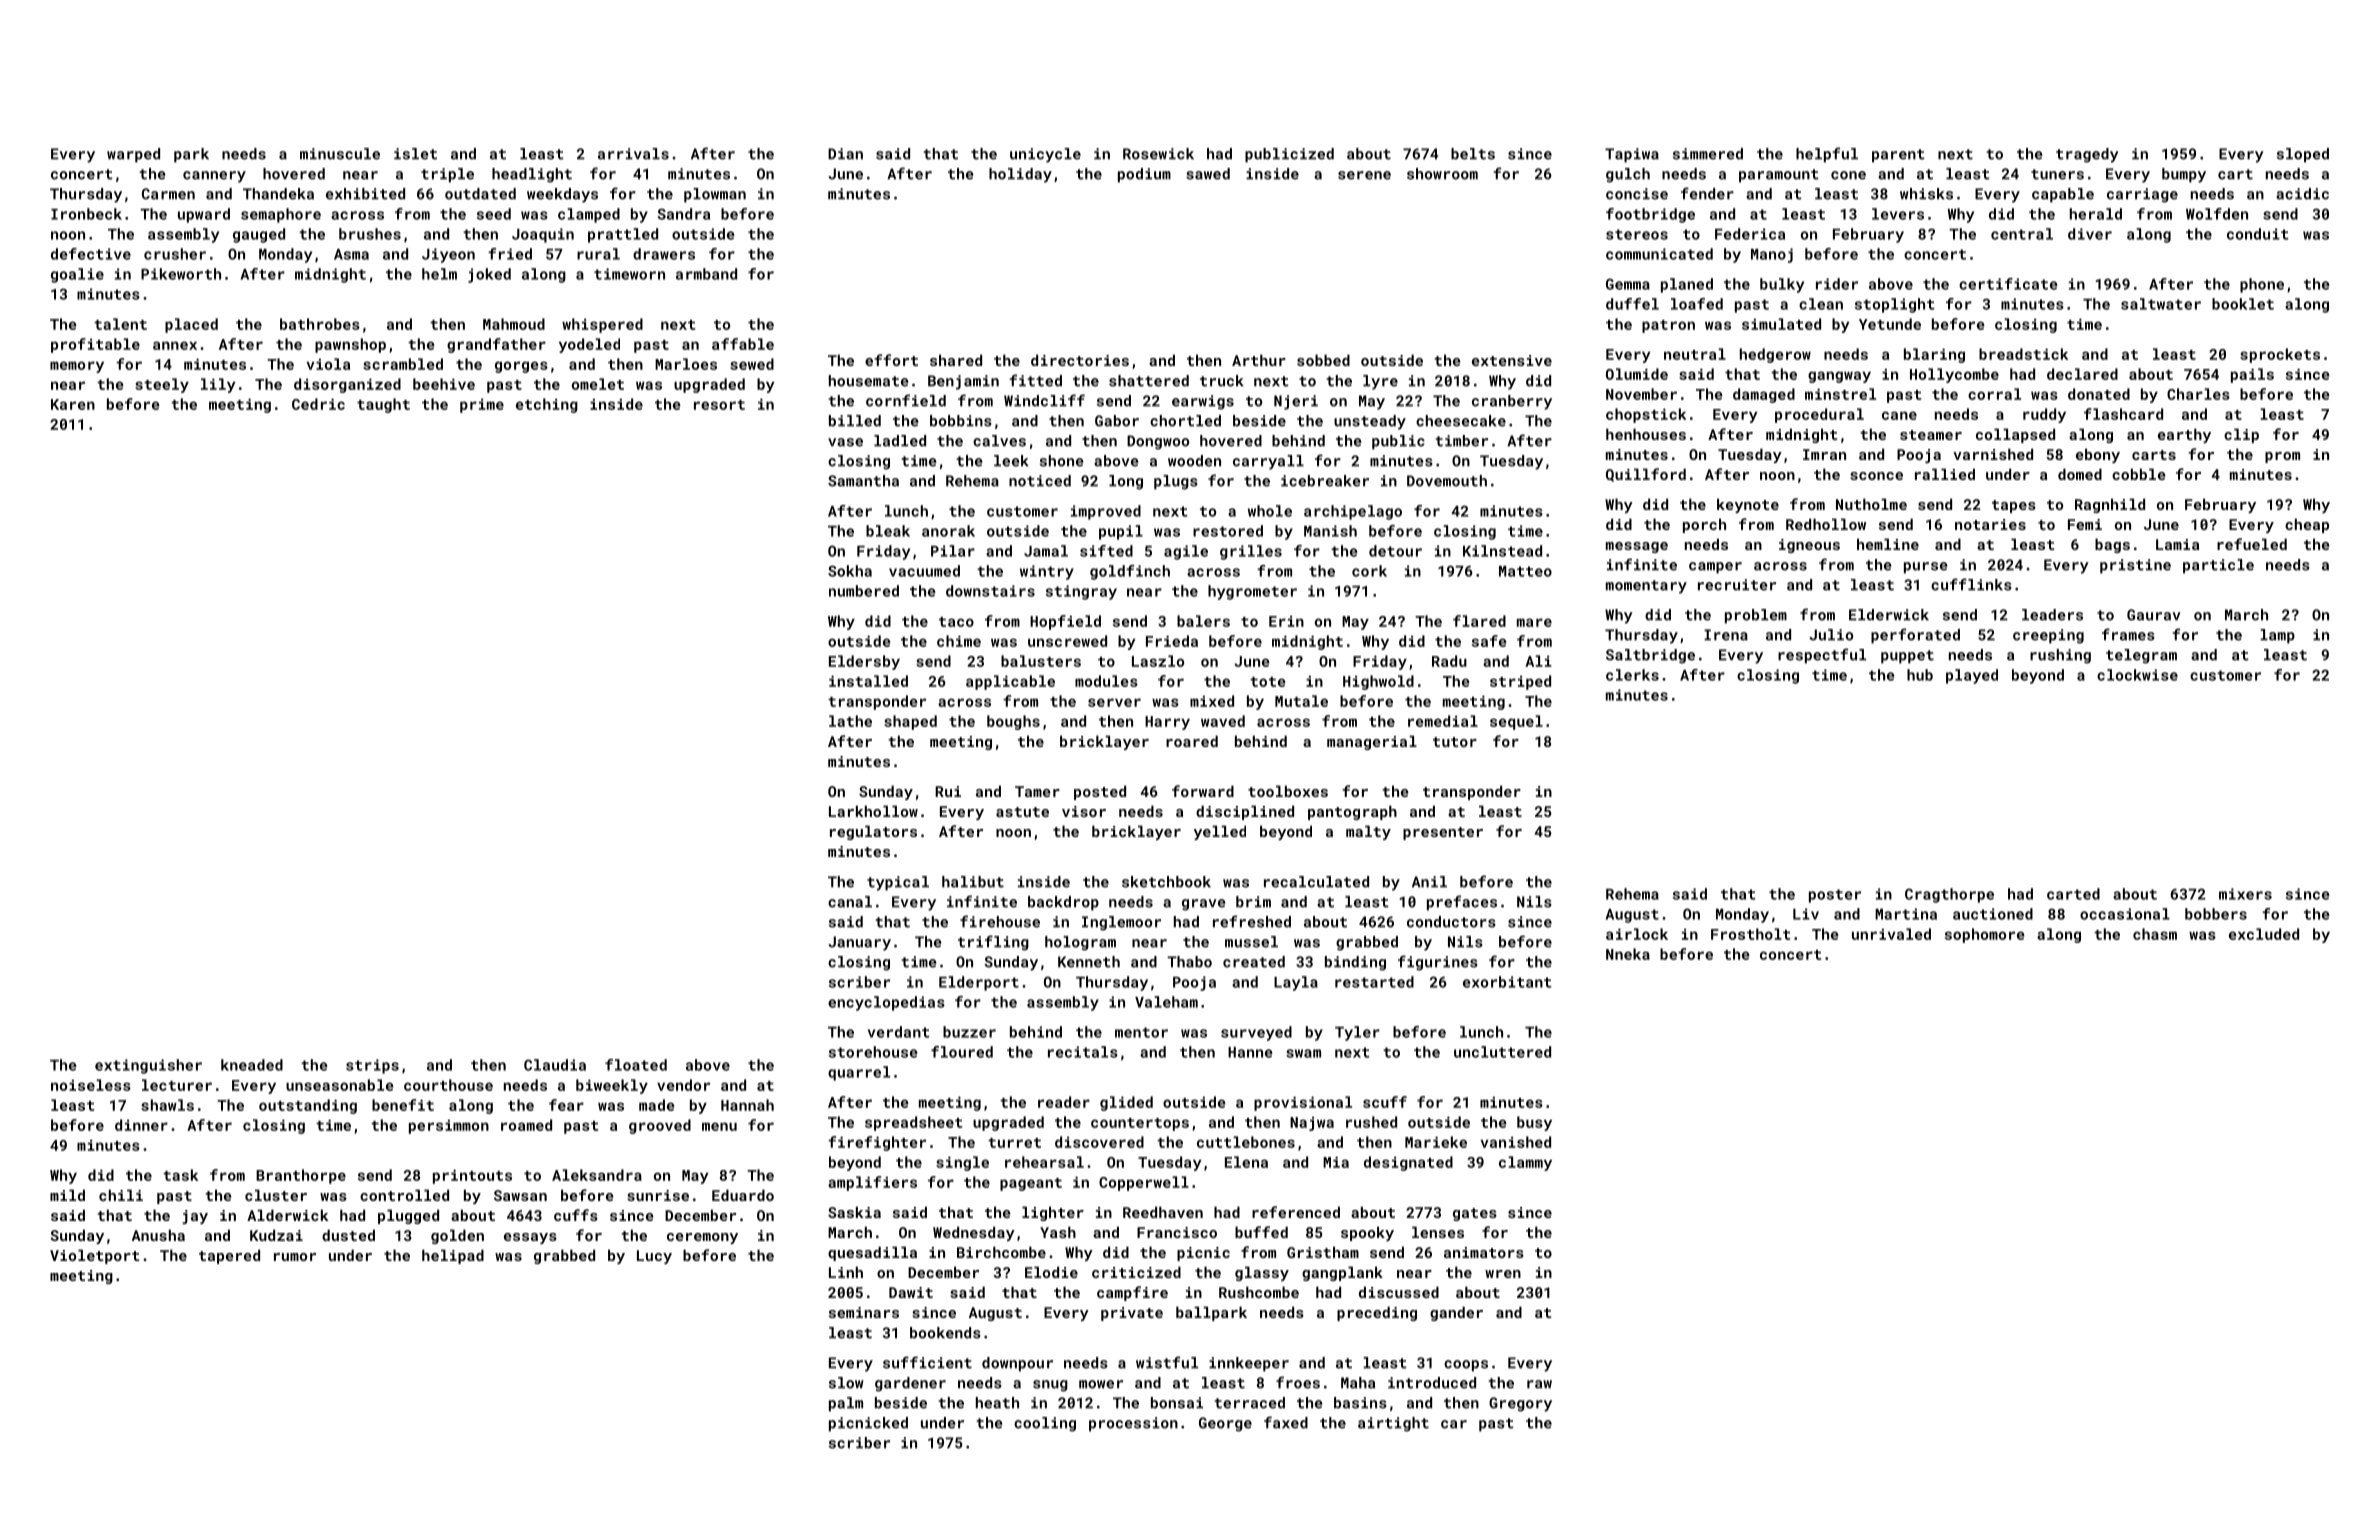 The image size is (2380, 1540). What do you see at coordinates (1525, 1163) in the screenshot?
I see `clammy` at bounding box center [1525, 1163].
